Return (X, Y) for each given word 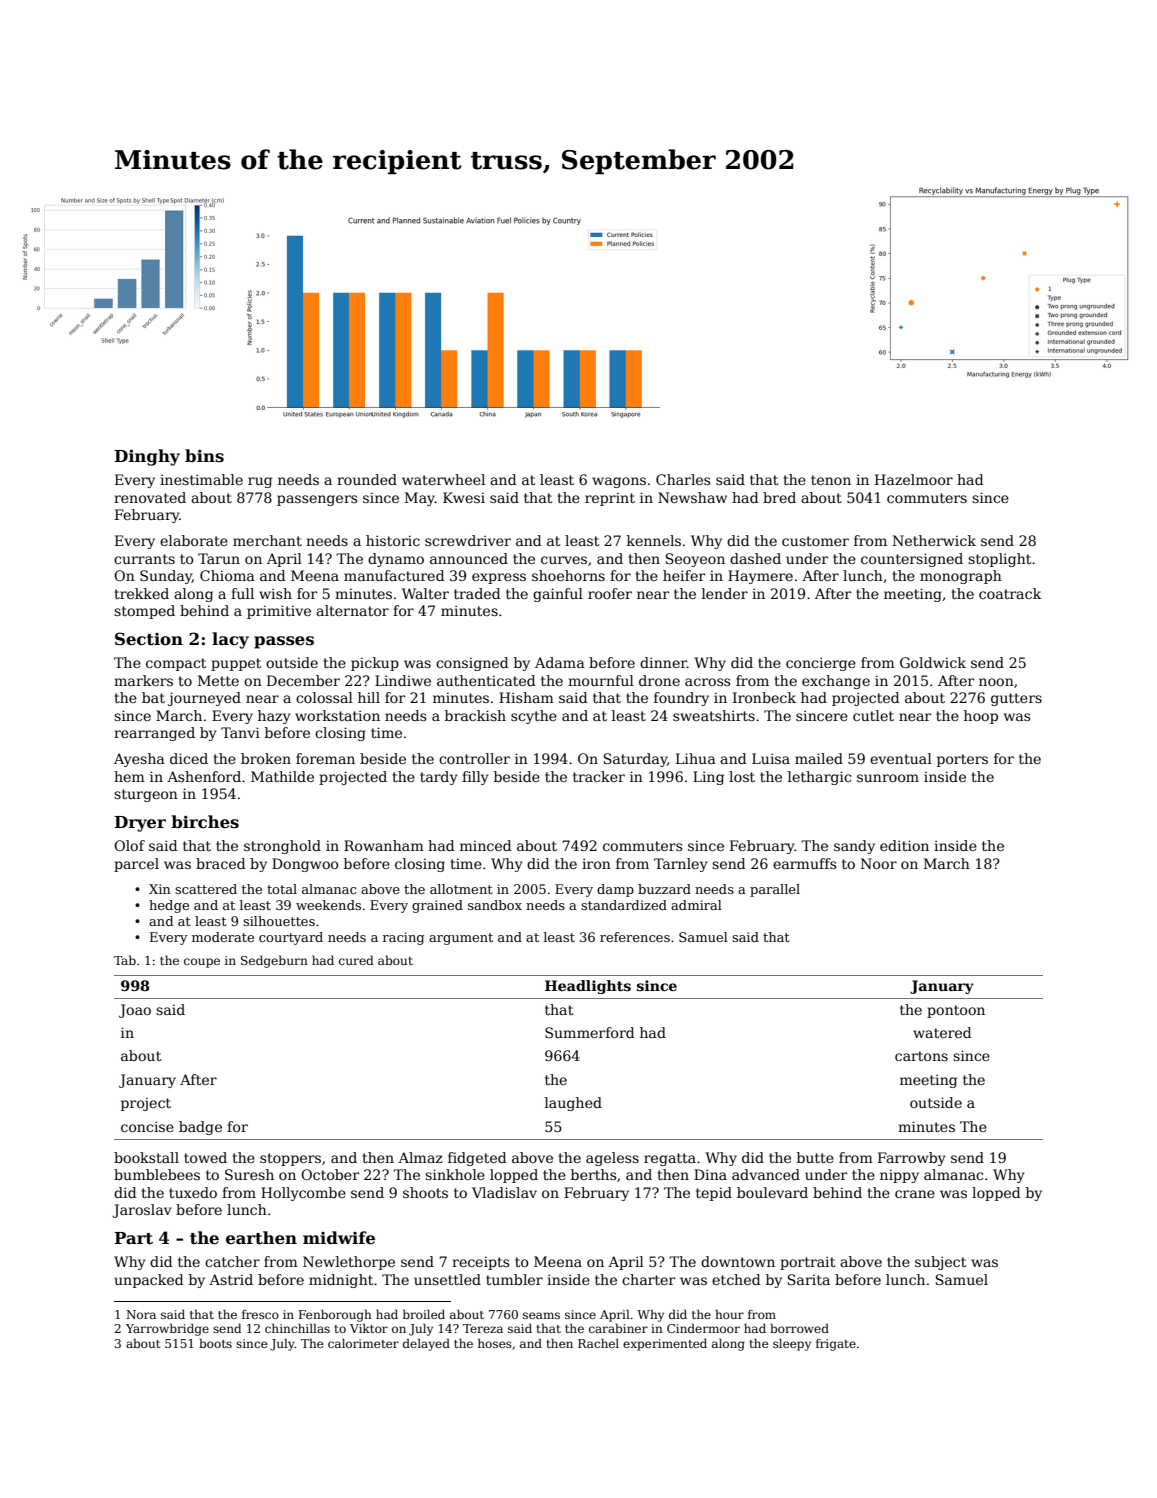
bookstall (146, 1157)
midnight (341, 1281)
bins (204, 456)
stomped (144, 612)
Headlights (588, 987)
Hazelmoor (914, 479)
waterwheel (443, 479)
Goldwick (933, 662)
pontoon (956, 1011)
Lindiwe (403, 680)
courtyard (291, 938)
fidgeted (477, 1159)
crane (915, 1194)
